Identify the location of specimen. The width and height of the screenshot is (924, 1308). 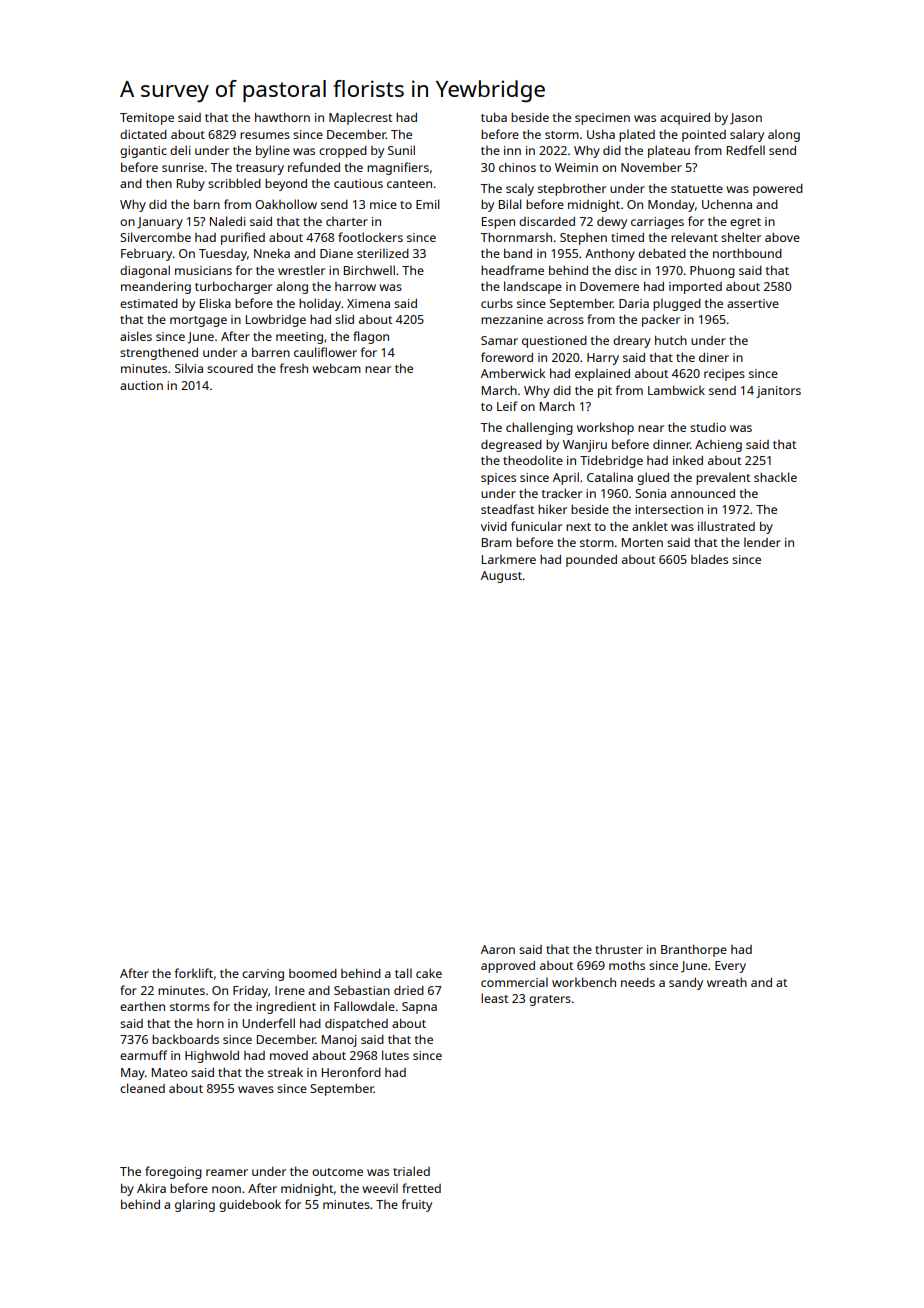
(602, 119).
